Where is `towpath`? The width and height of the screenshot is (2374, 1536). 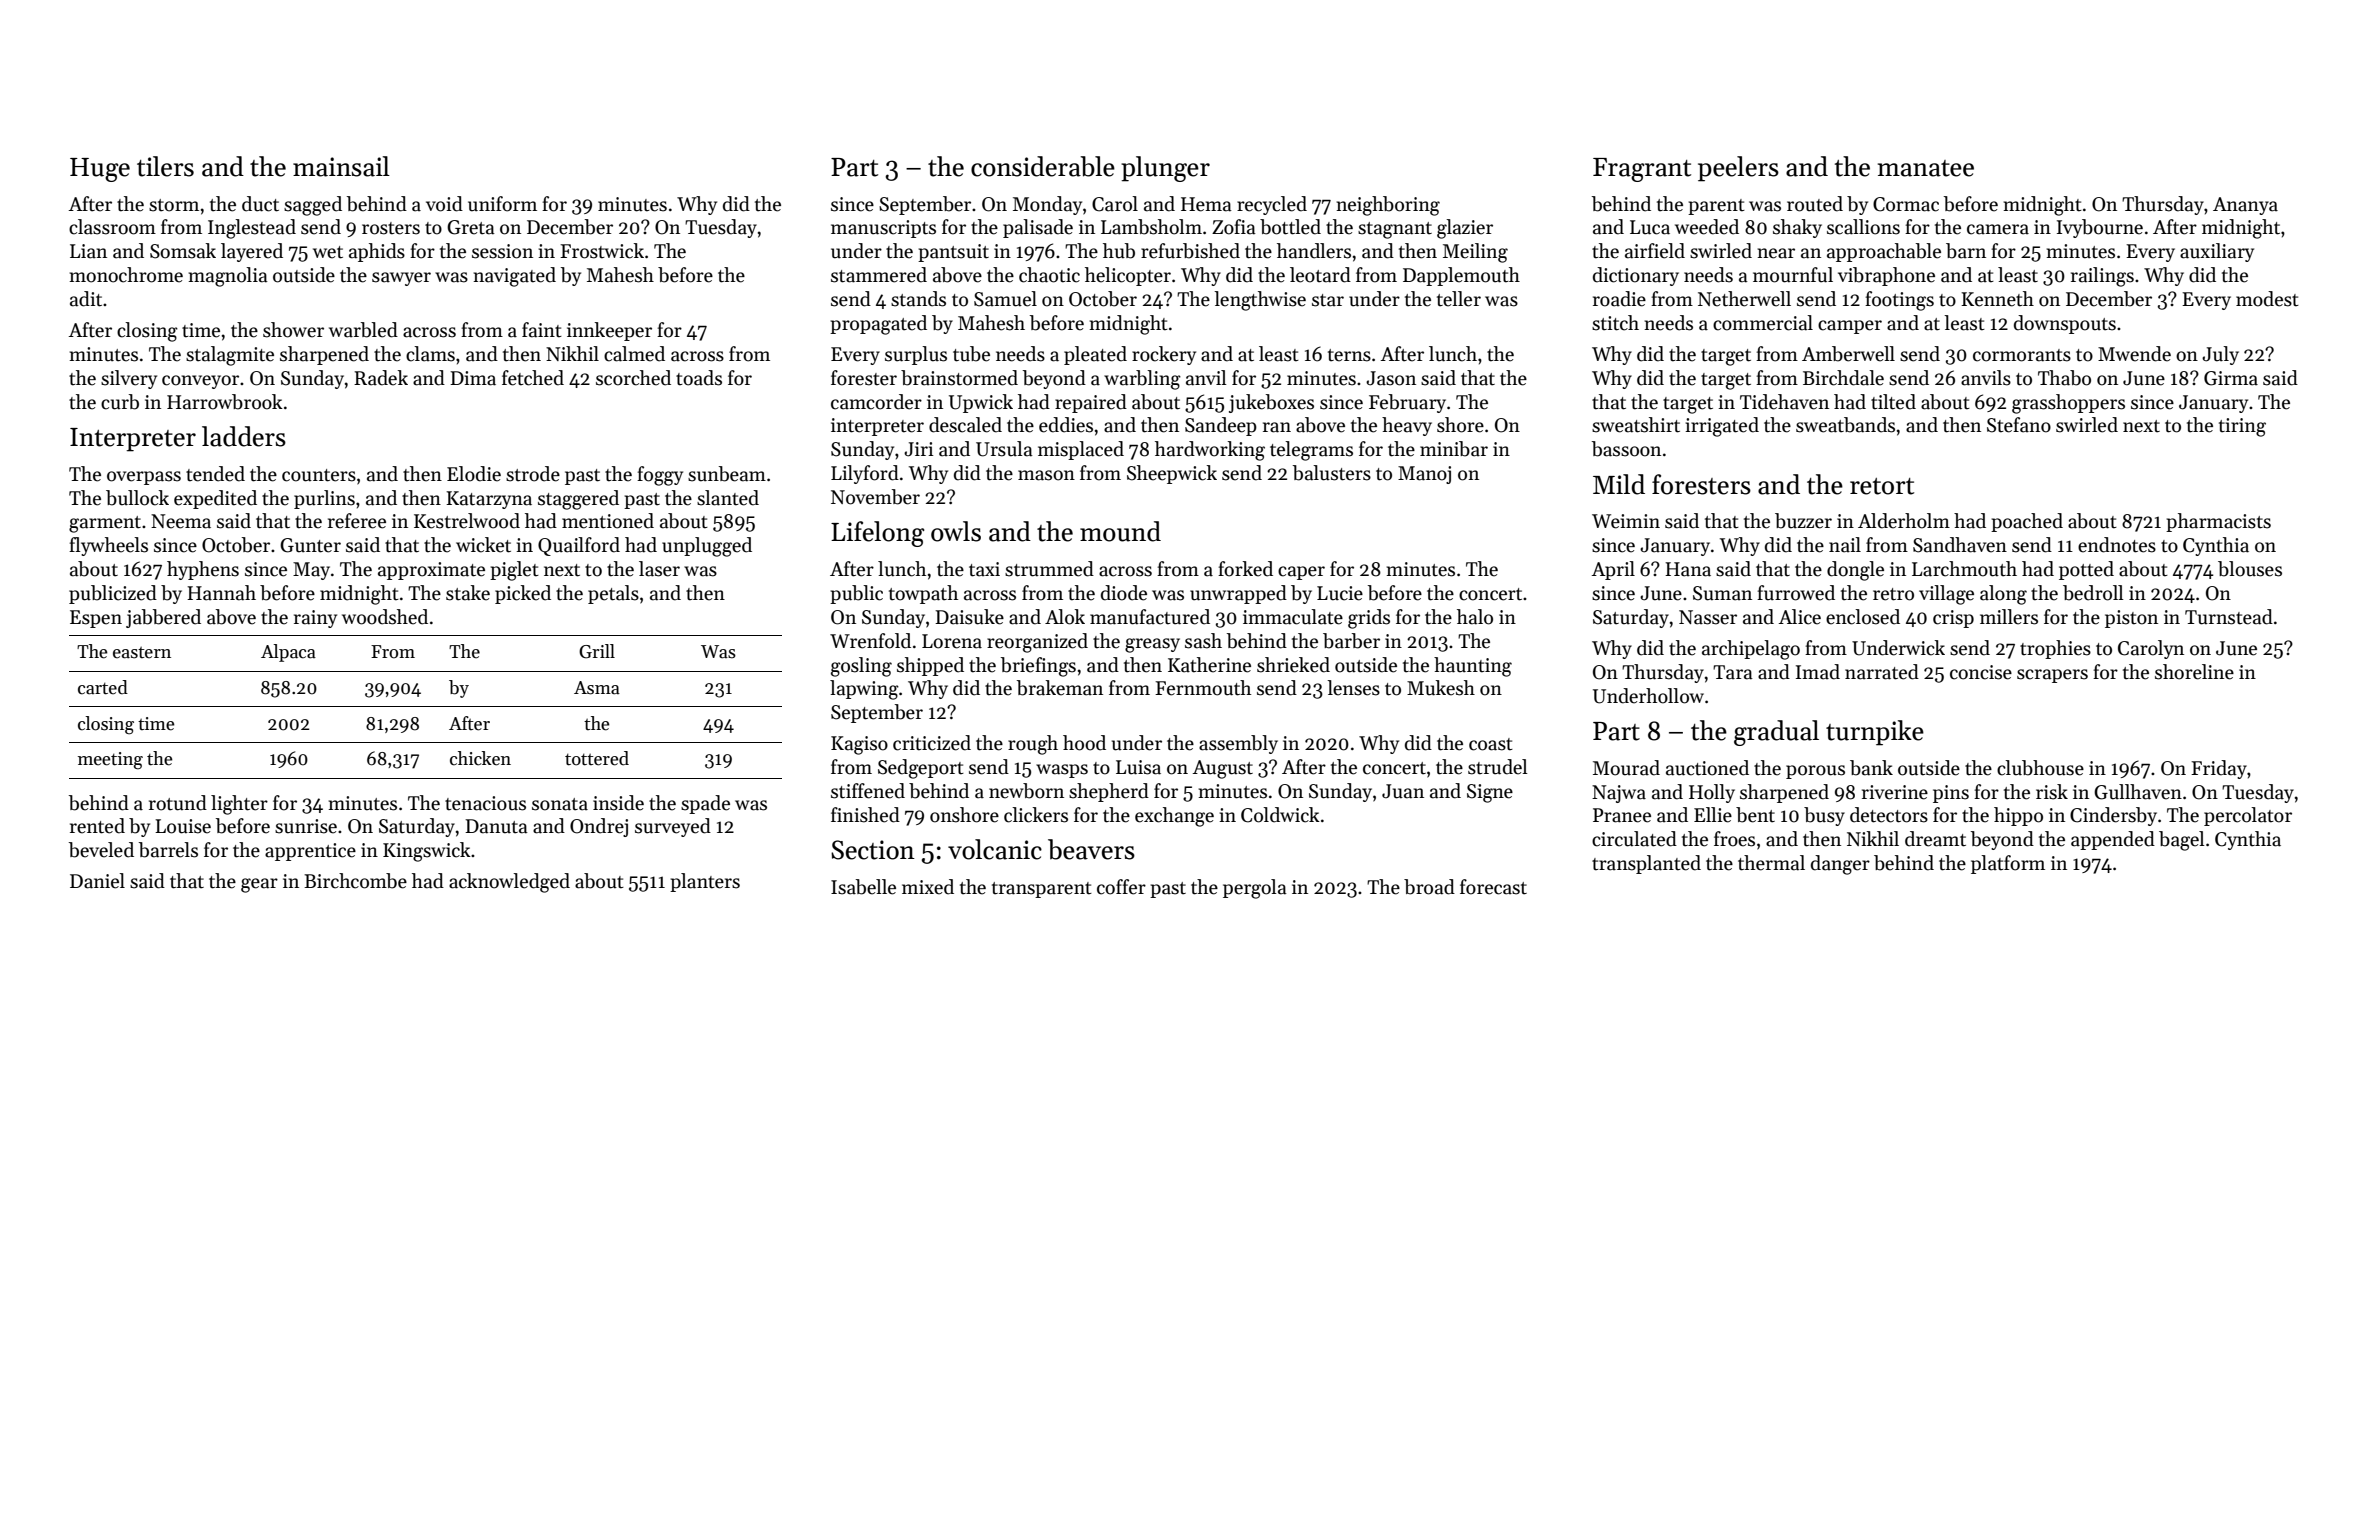 towpath is located at coordinates (923, 594).
